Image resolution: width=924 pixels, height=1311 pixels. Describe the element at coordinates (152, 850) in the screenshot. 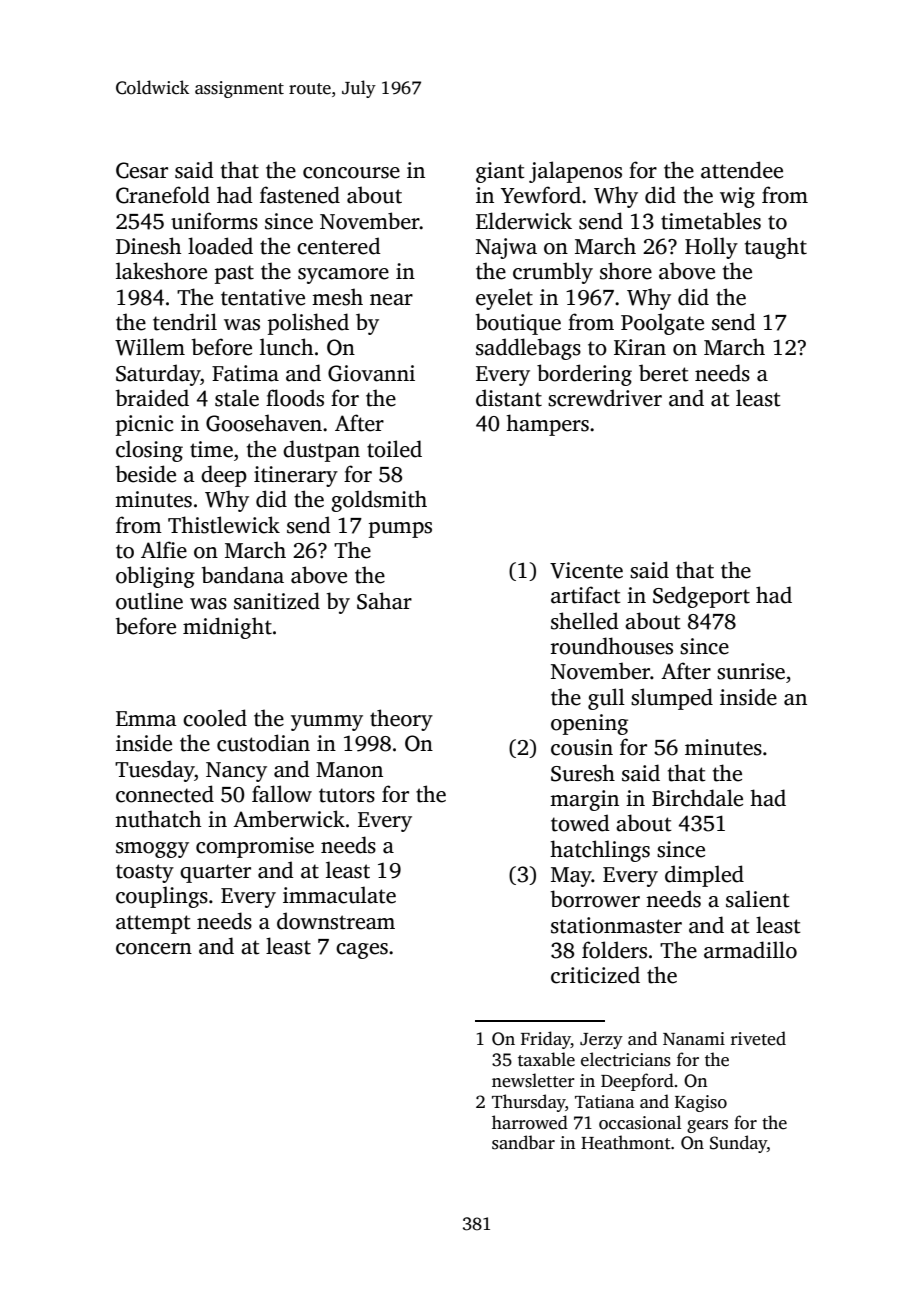

I see `smoggy` at that location.
